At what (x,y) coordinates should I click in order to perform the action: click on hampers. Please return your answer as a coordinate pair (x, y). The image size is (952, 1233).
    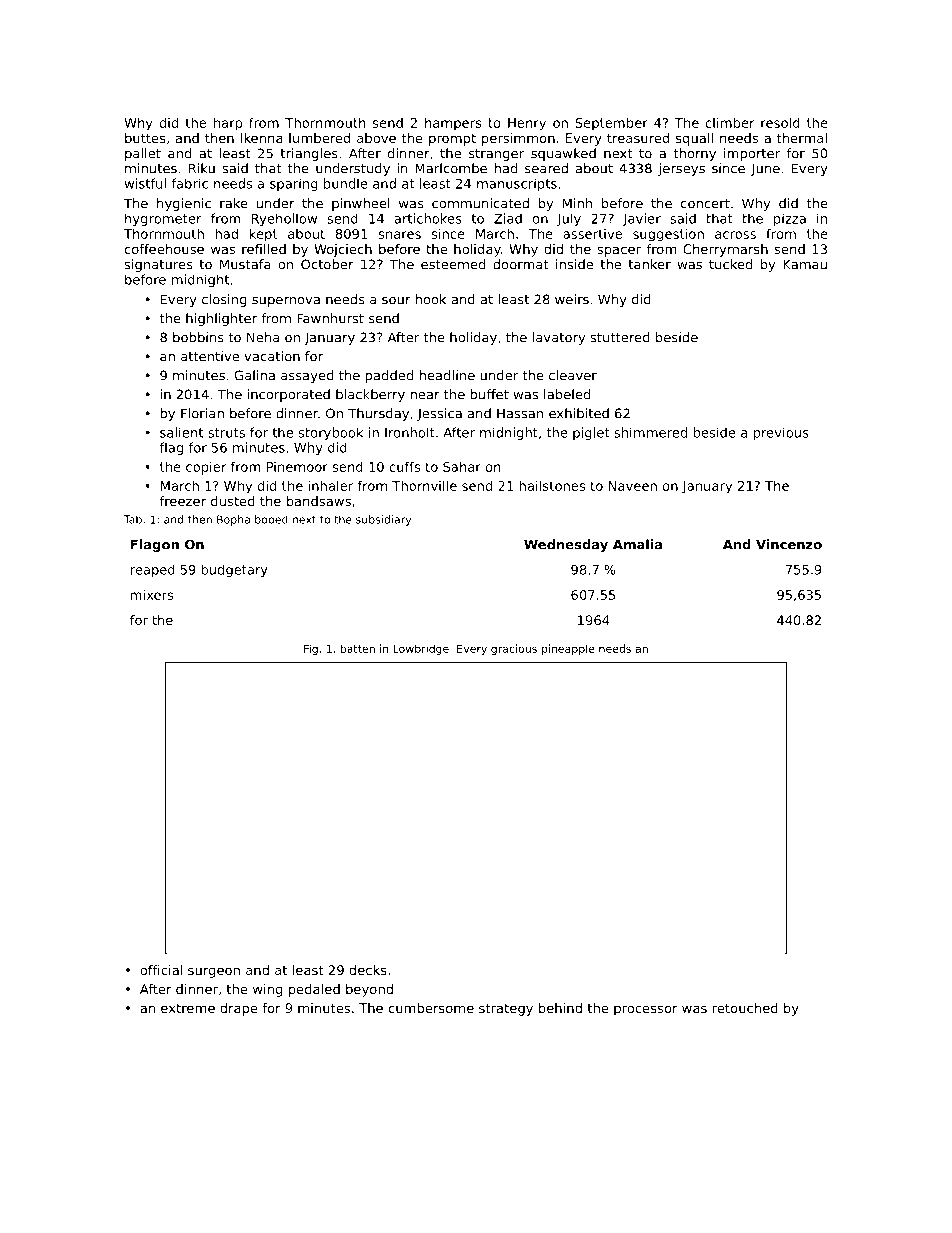
    Looking at the image, I should click on (453, 124).
